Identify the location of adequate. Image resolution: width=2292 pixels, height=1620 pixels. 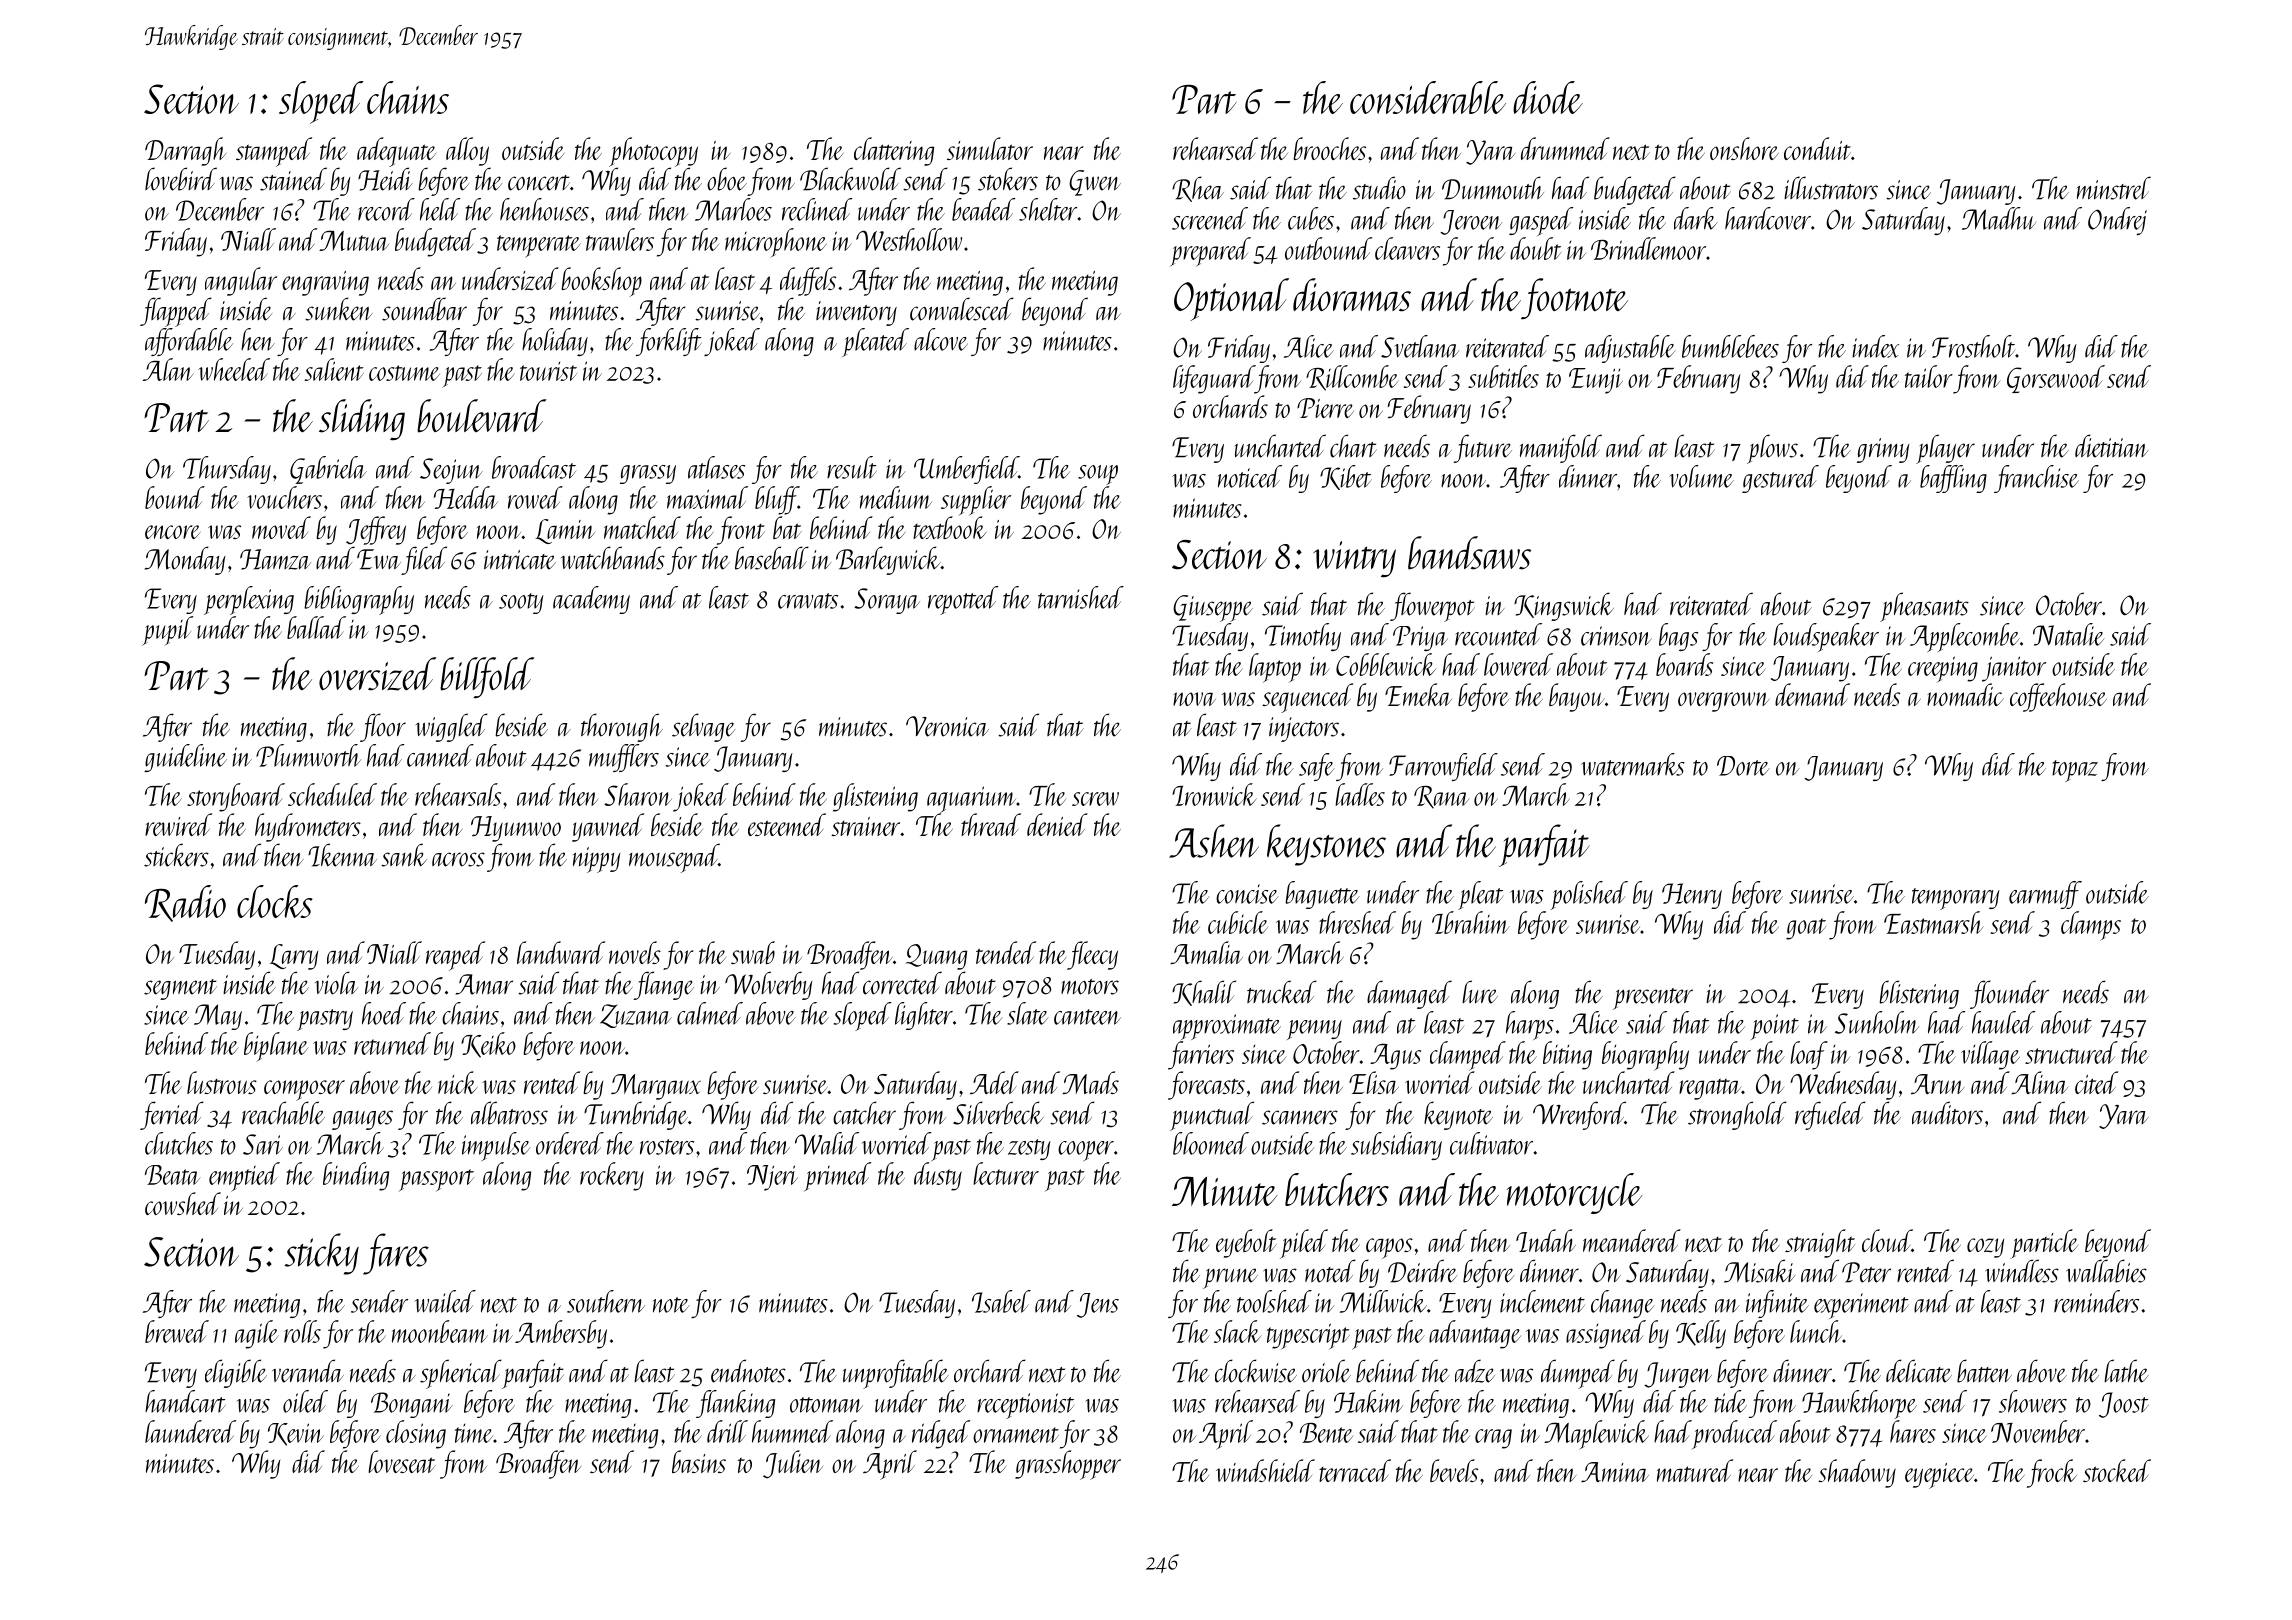
(396, 152).
